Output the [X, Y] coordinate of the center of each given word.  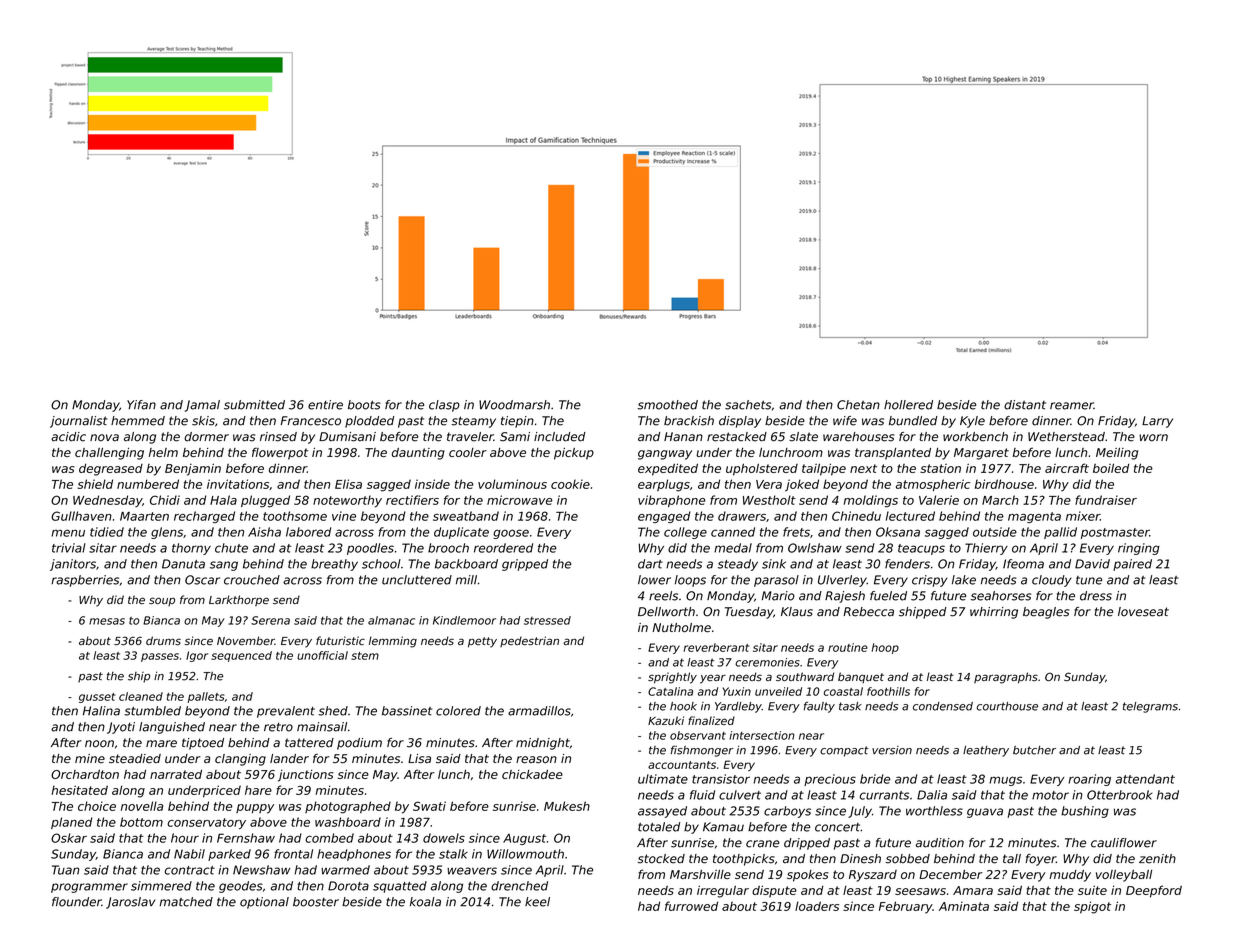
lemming [393, 642]
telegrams [1150, 707]
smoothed [668, 405]
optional [264, 903]
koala [425, 902]
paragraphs [1006, 678]
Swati [429, 806]
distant [1025, 405]
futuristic [340, 640]
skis [203, 421]
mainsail [322, 727]
